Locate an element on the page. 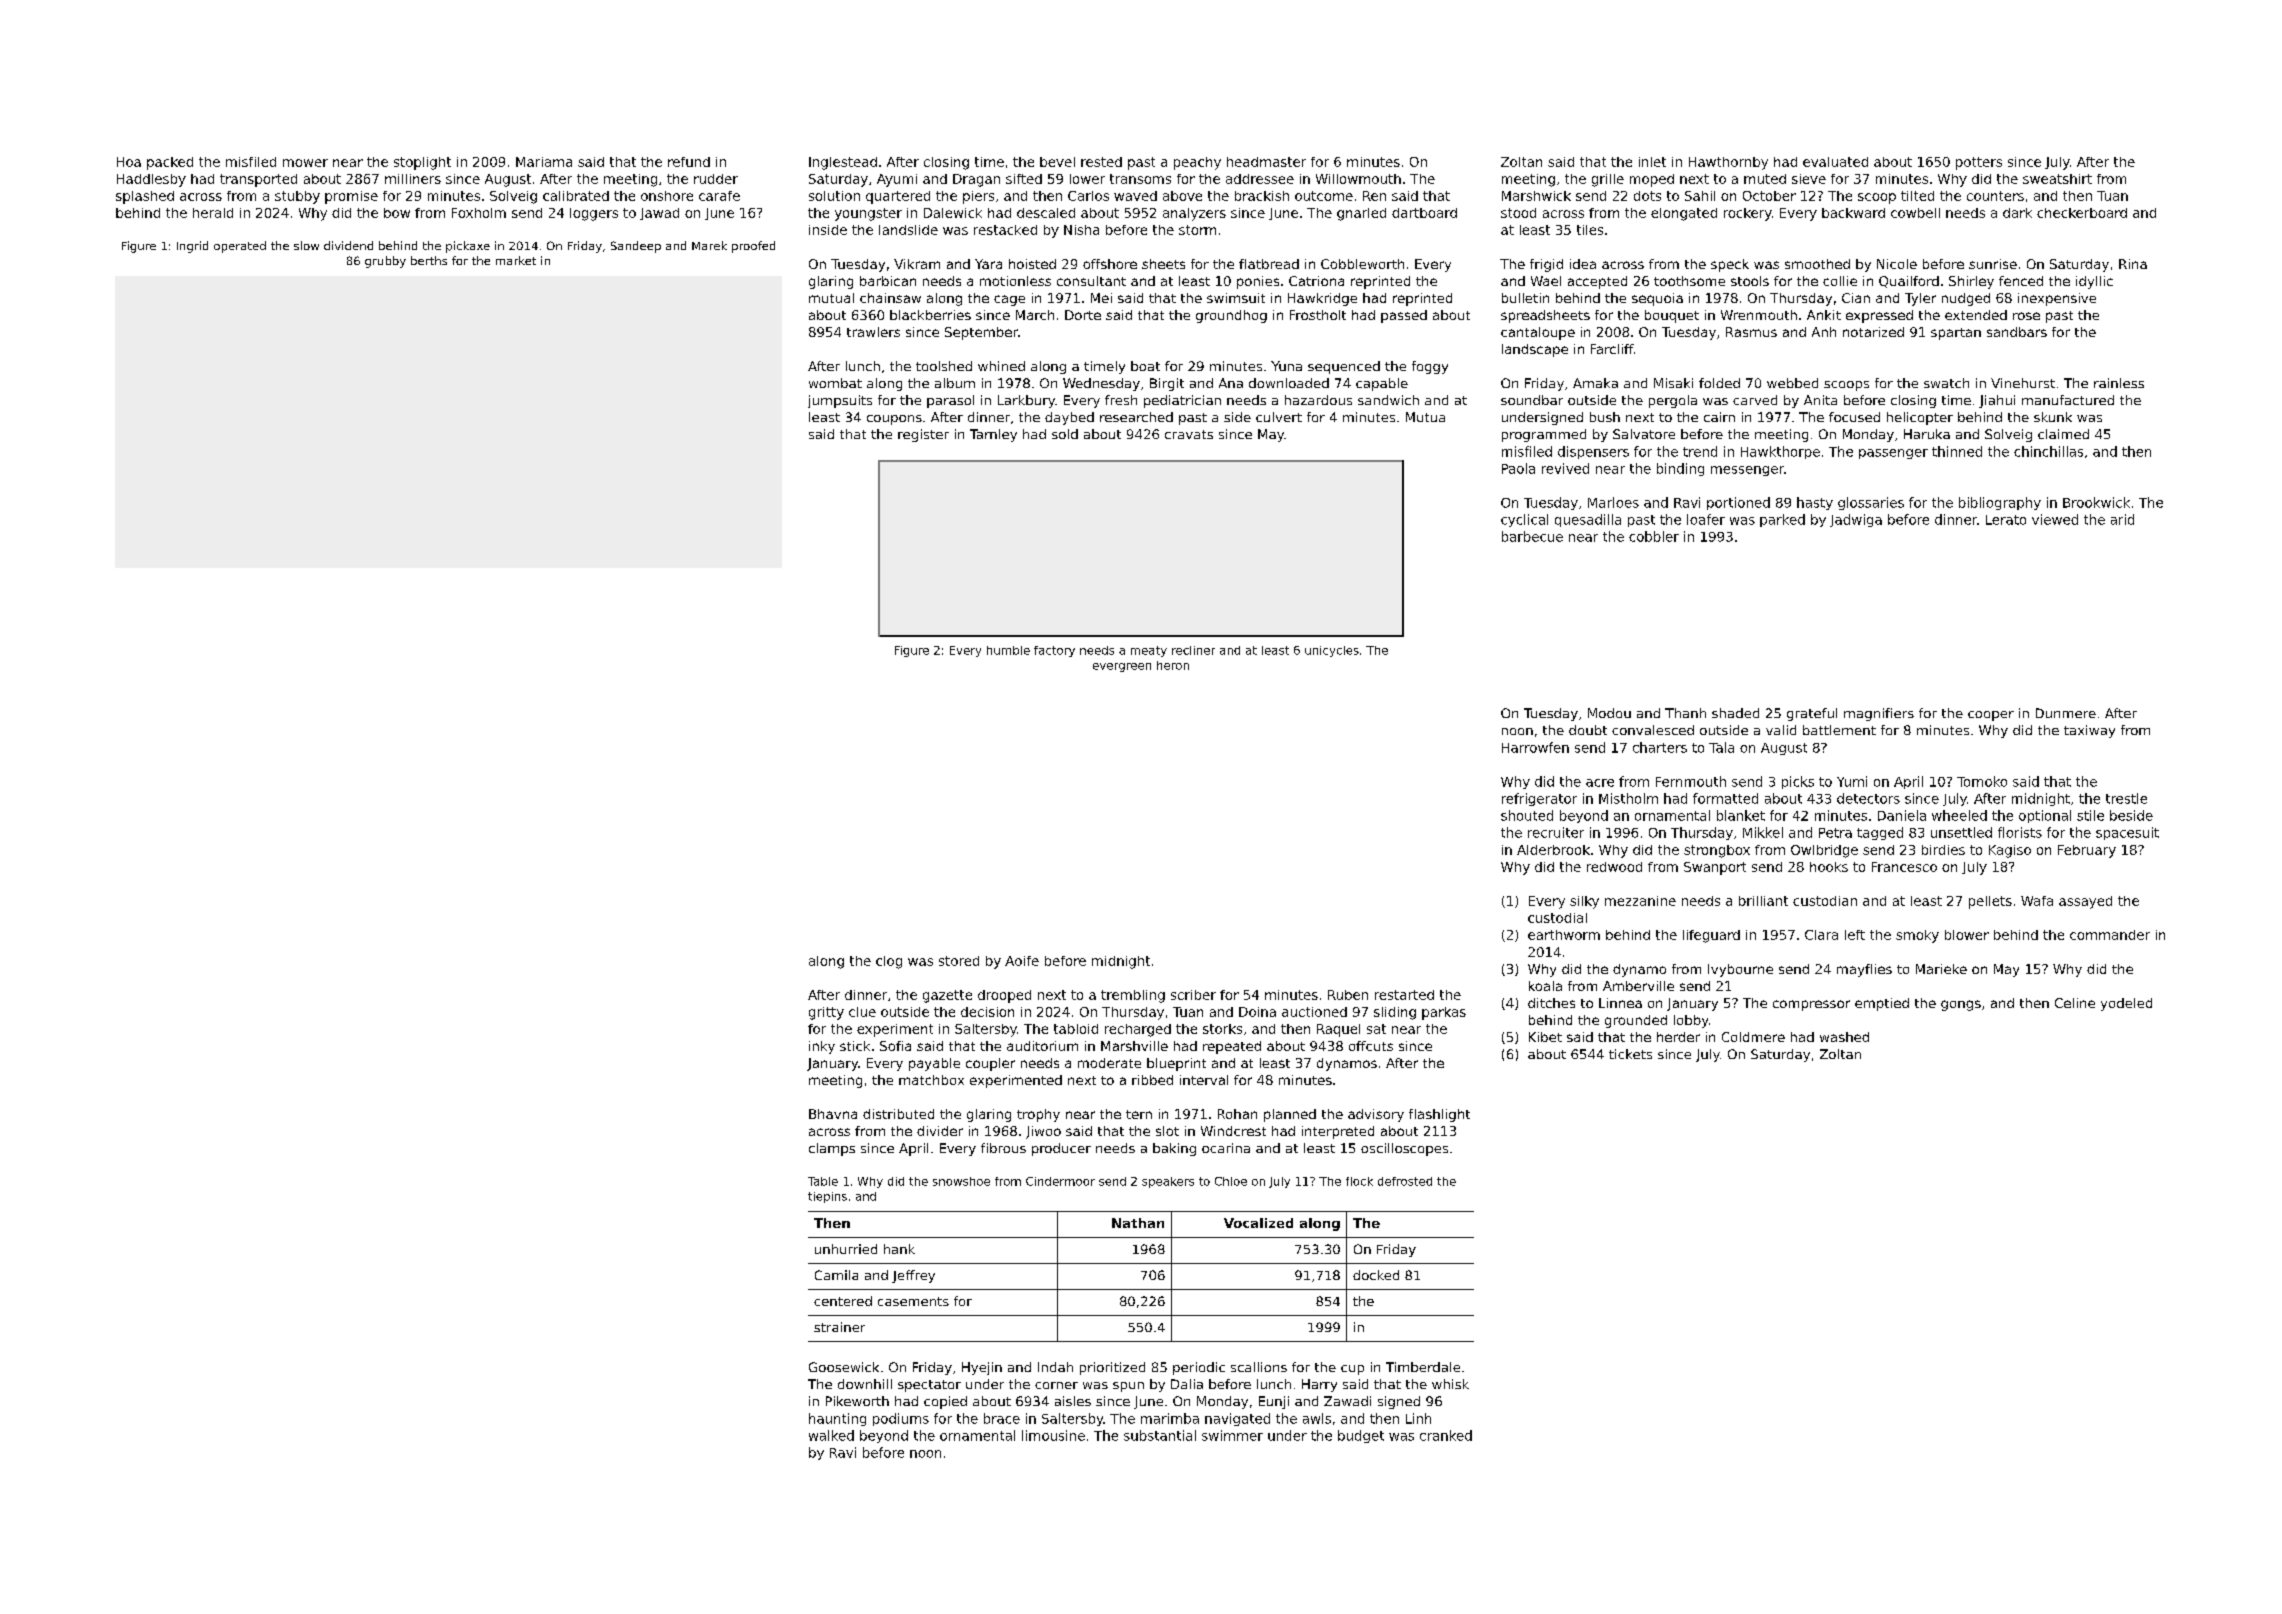  whisk is located at coordinates (1450, 1384).
